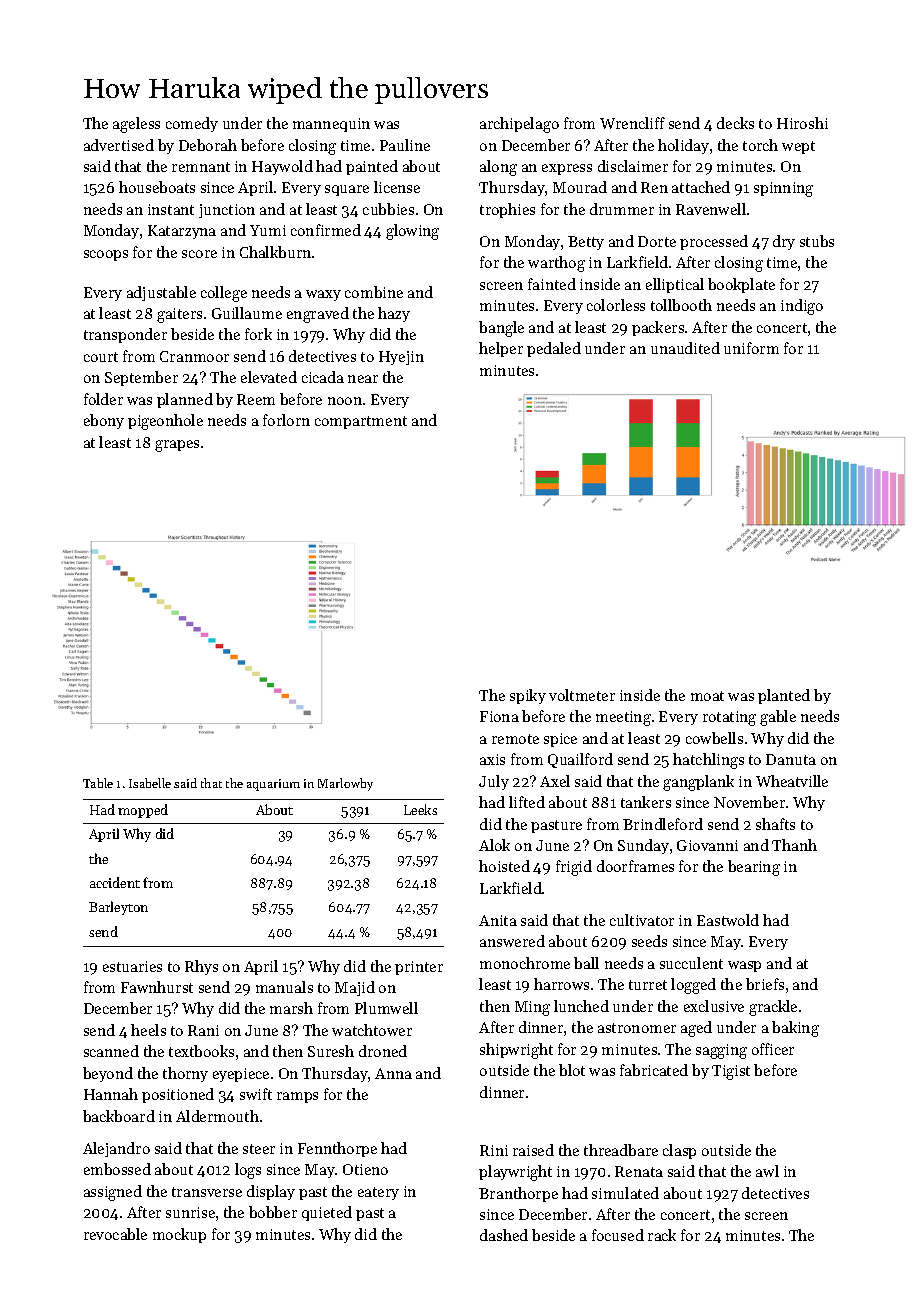 Image resolution: width=924 pixels, height=1308 pixels. I want to click on trophies, so click(507, 210).
